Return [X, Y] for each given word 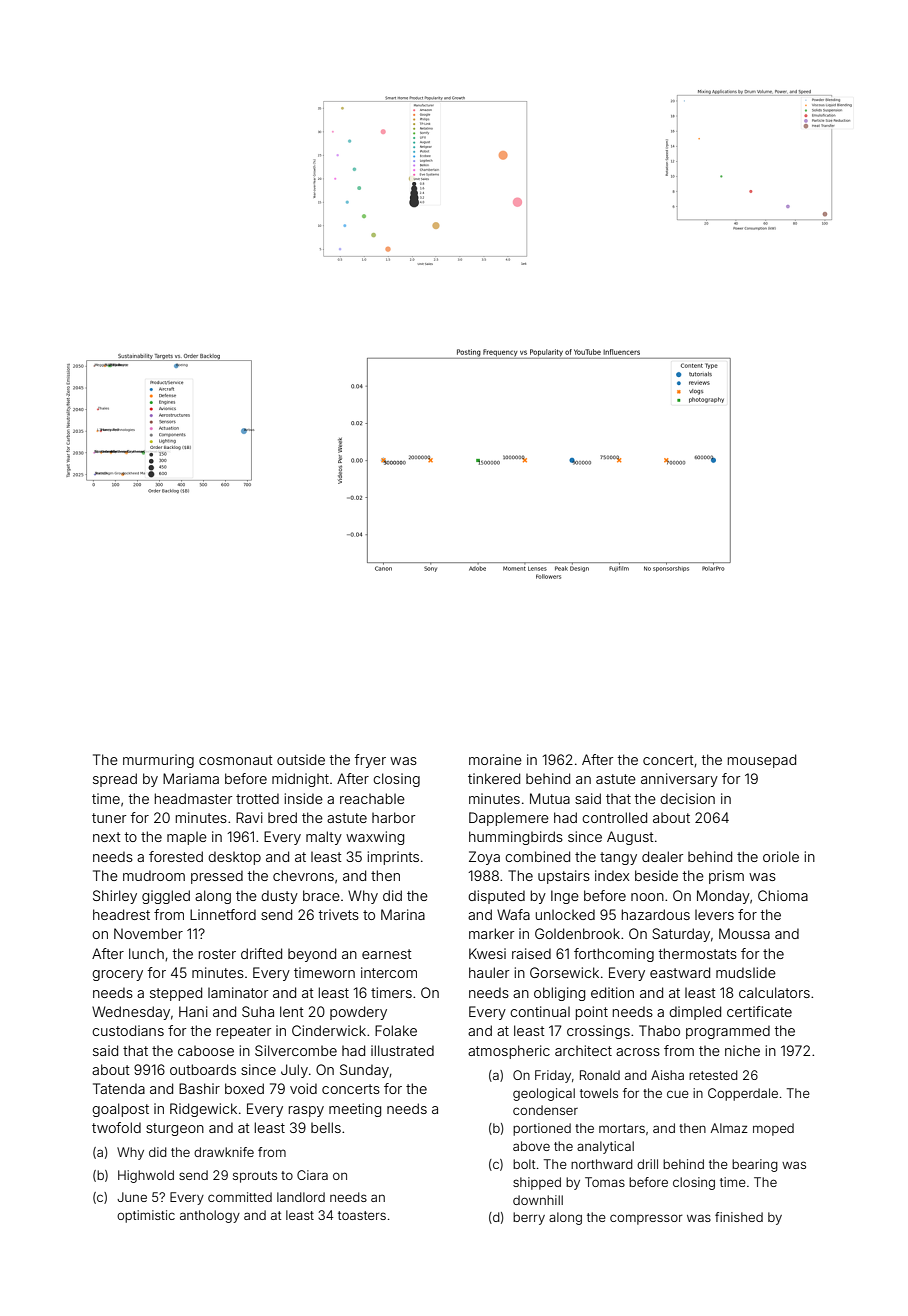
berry [529, 1218]
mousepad [762, 761]
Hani [193, 1011]
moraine [495, 759]
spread [115, 780]
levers [714, 915]
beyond [312, 955]
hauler [489, 972]
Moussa [744, 933]
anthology [210, 1216]
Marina [403, 914]
